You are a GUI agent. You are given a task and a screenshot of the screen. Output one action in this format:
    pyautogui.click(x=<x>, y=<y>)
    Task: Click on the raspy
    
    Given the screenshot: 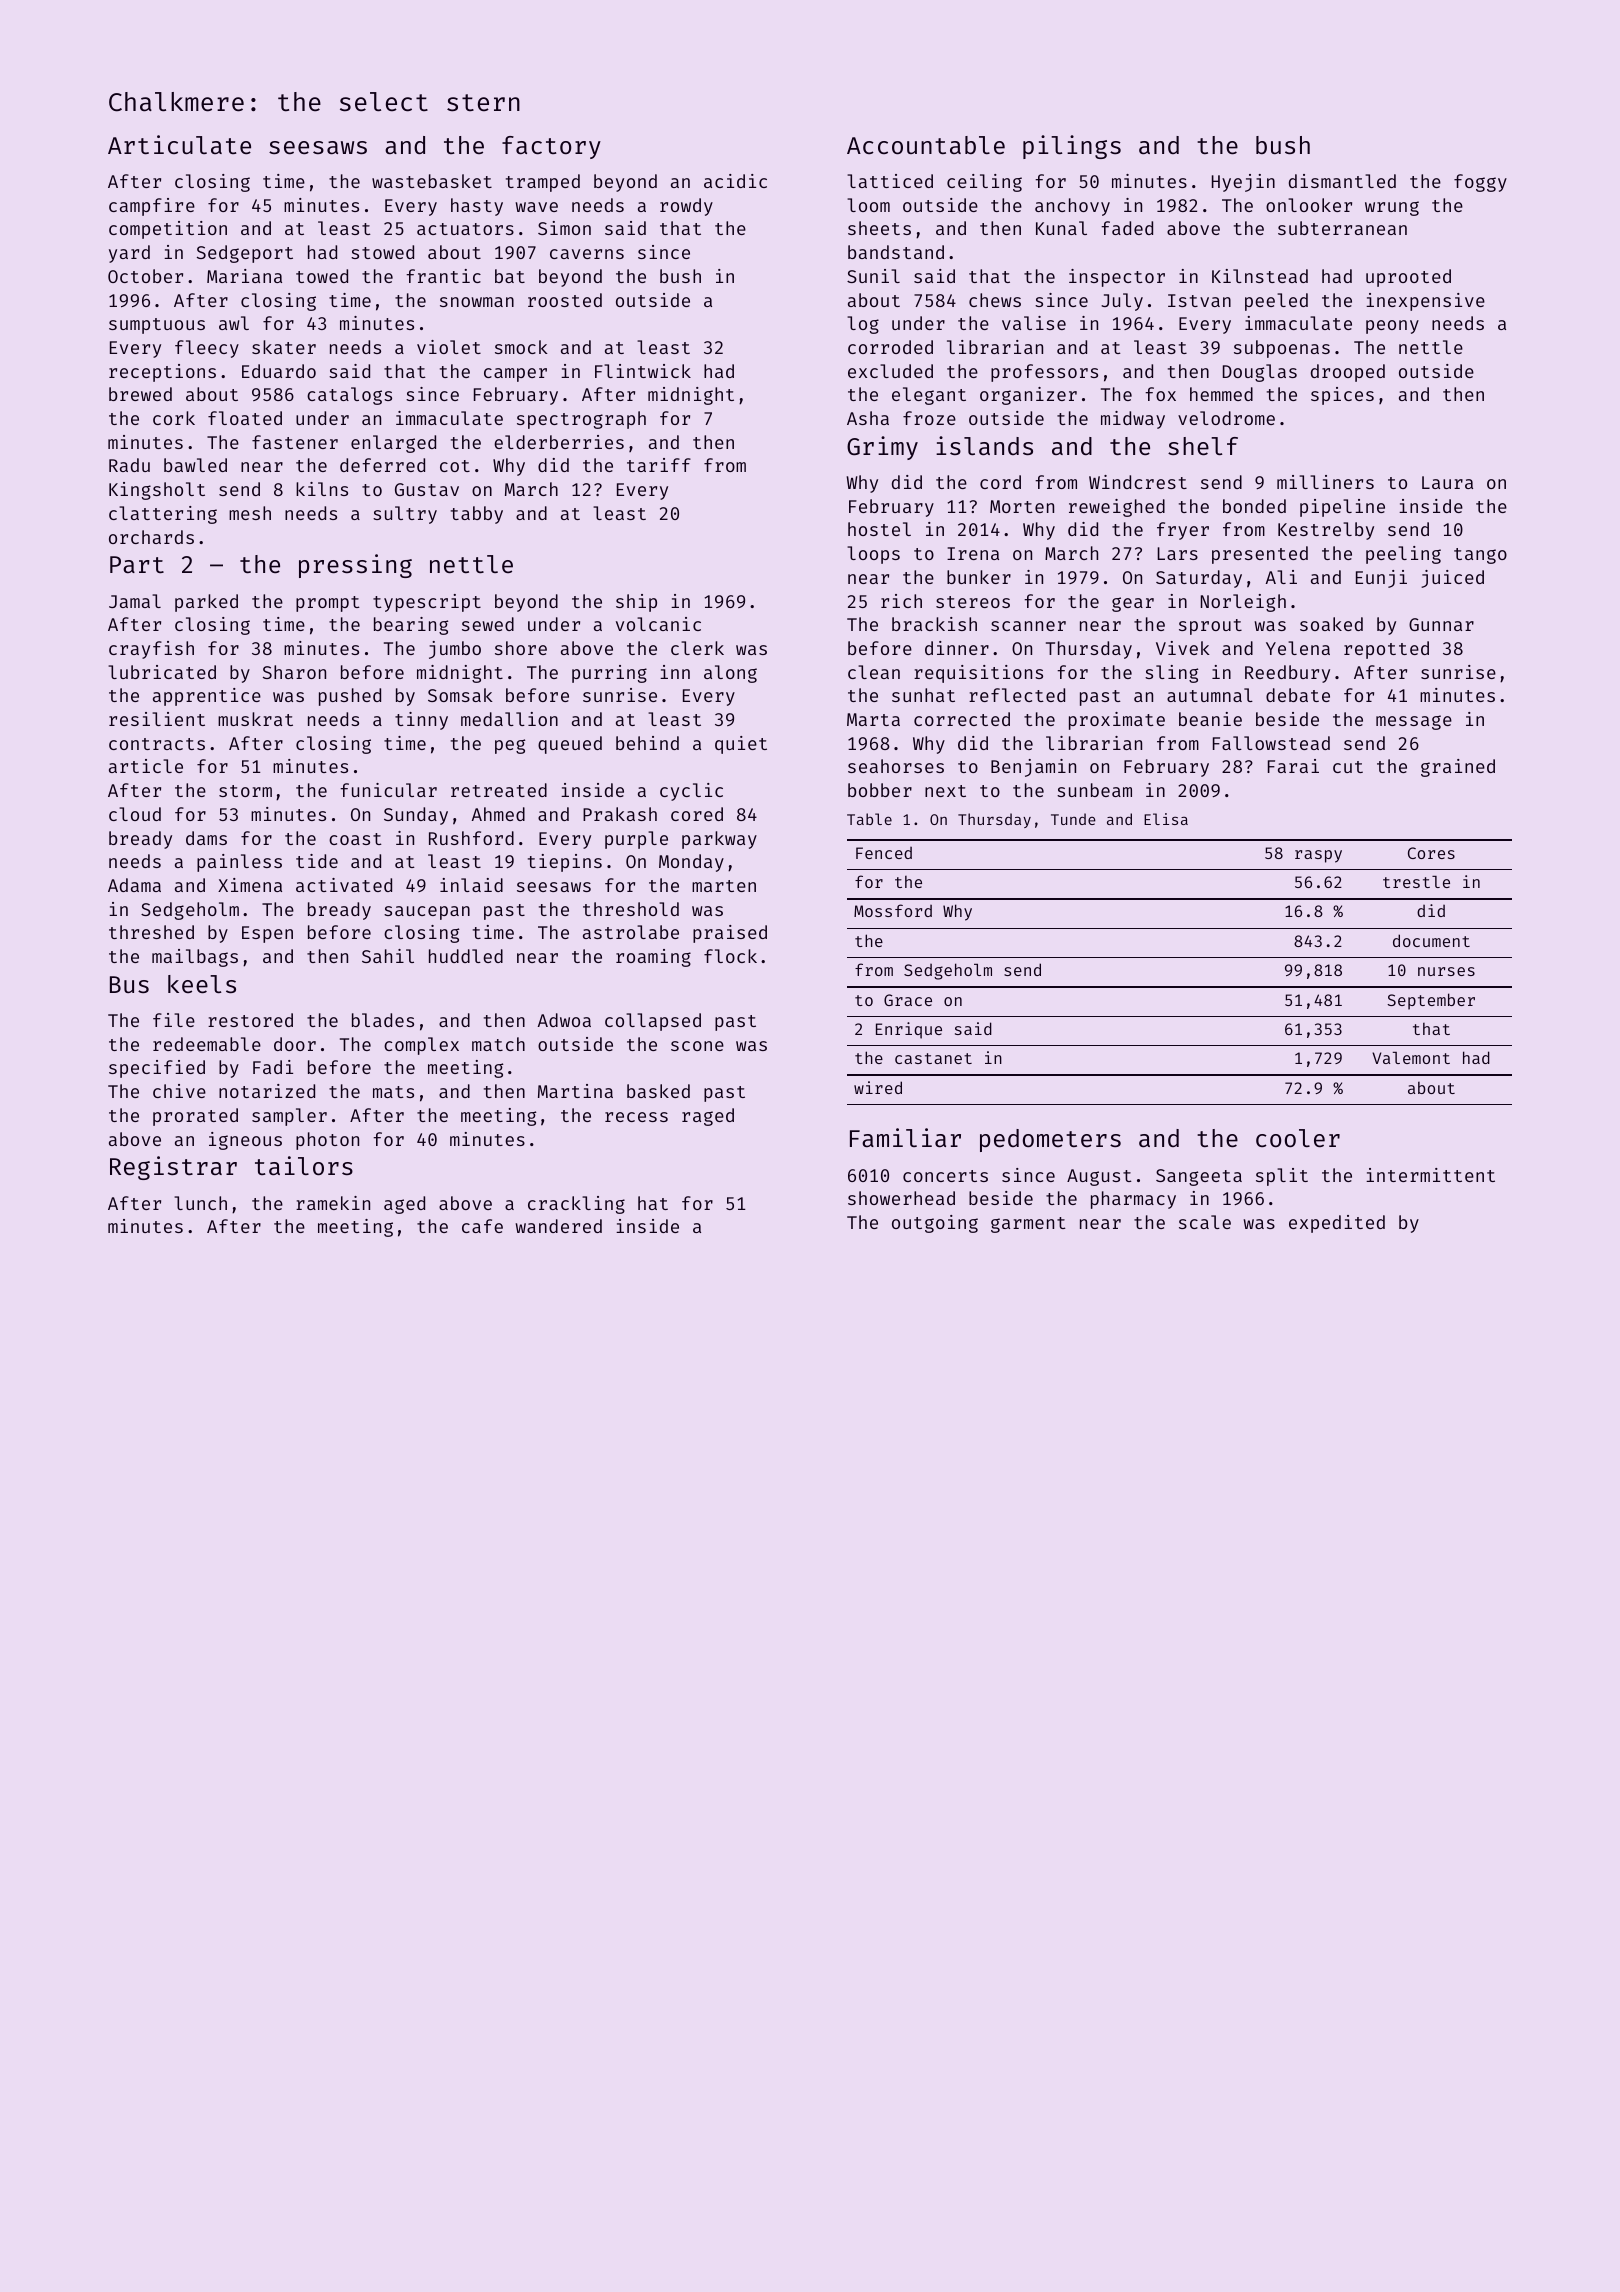 What is the action you would take?
    pyautogui.click(x=1318, y=856)
